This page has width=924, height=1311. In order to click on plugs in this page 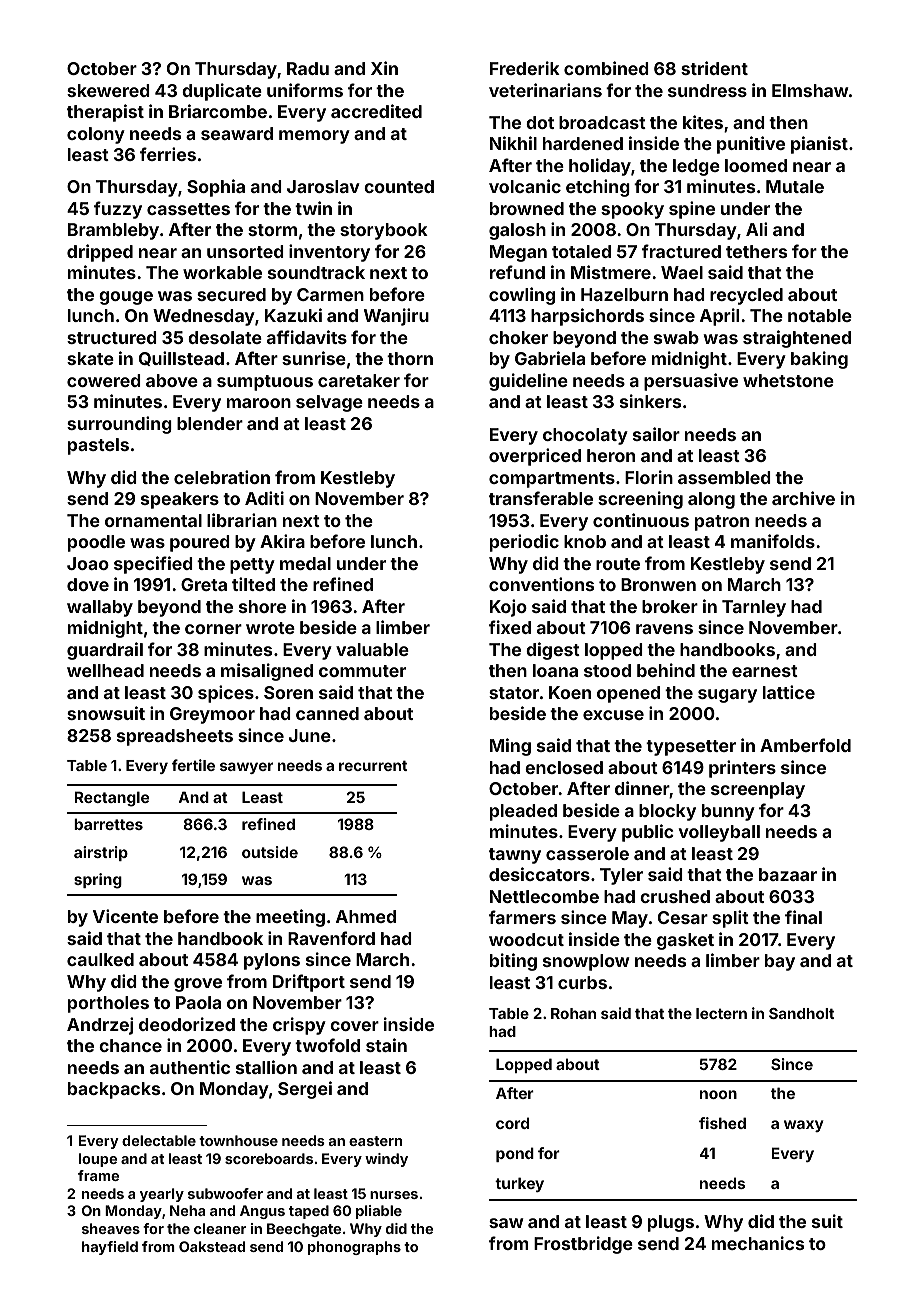, I will do `click(671, 1223)`.
